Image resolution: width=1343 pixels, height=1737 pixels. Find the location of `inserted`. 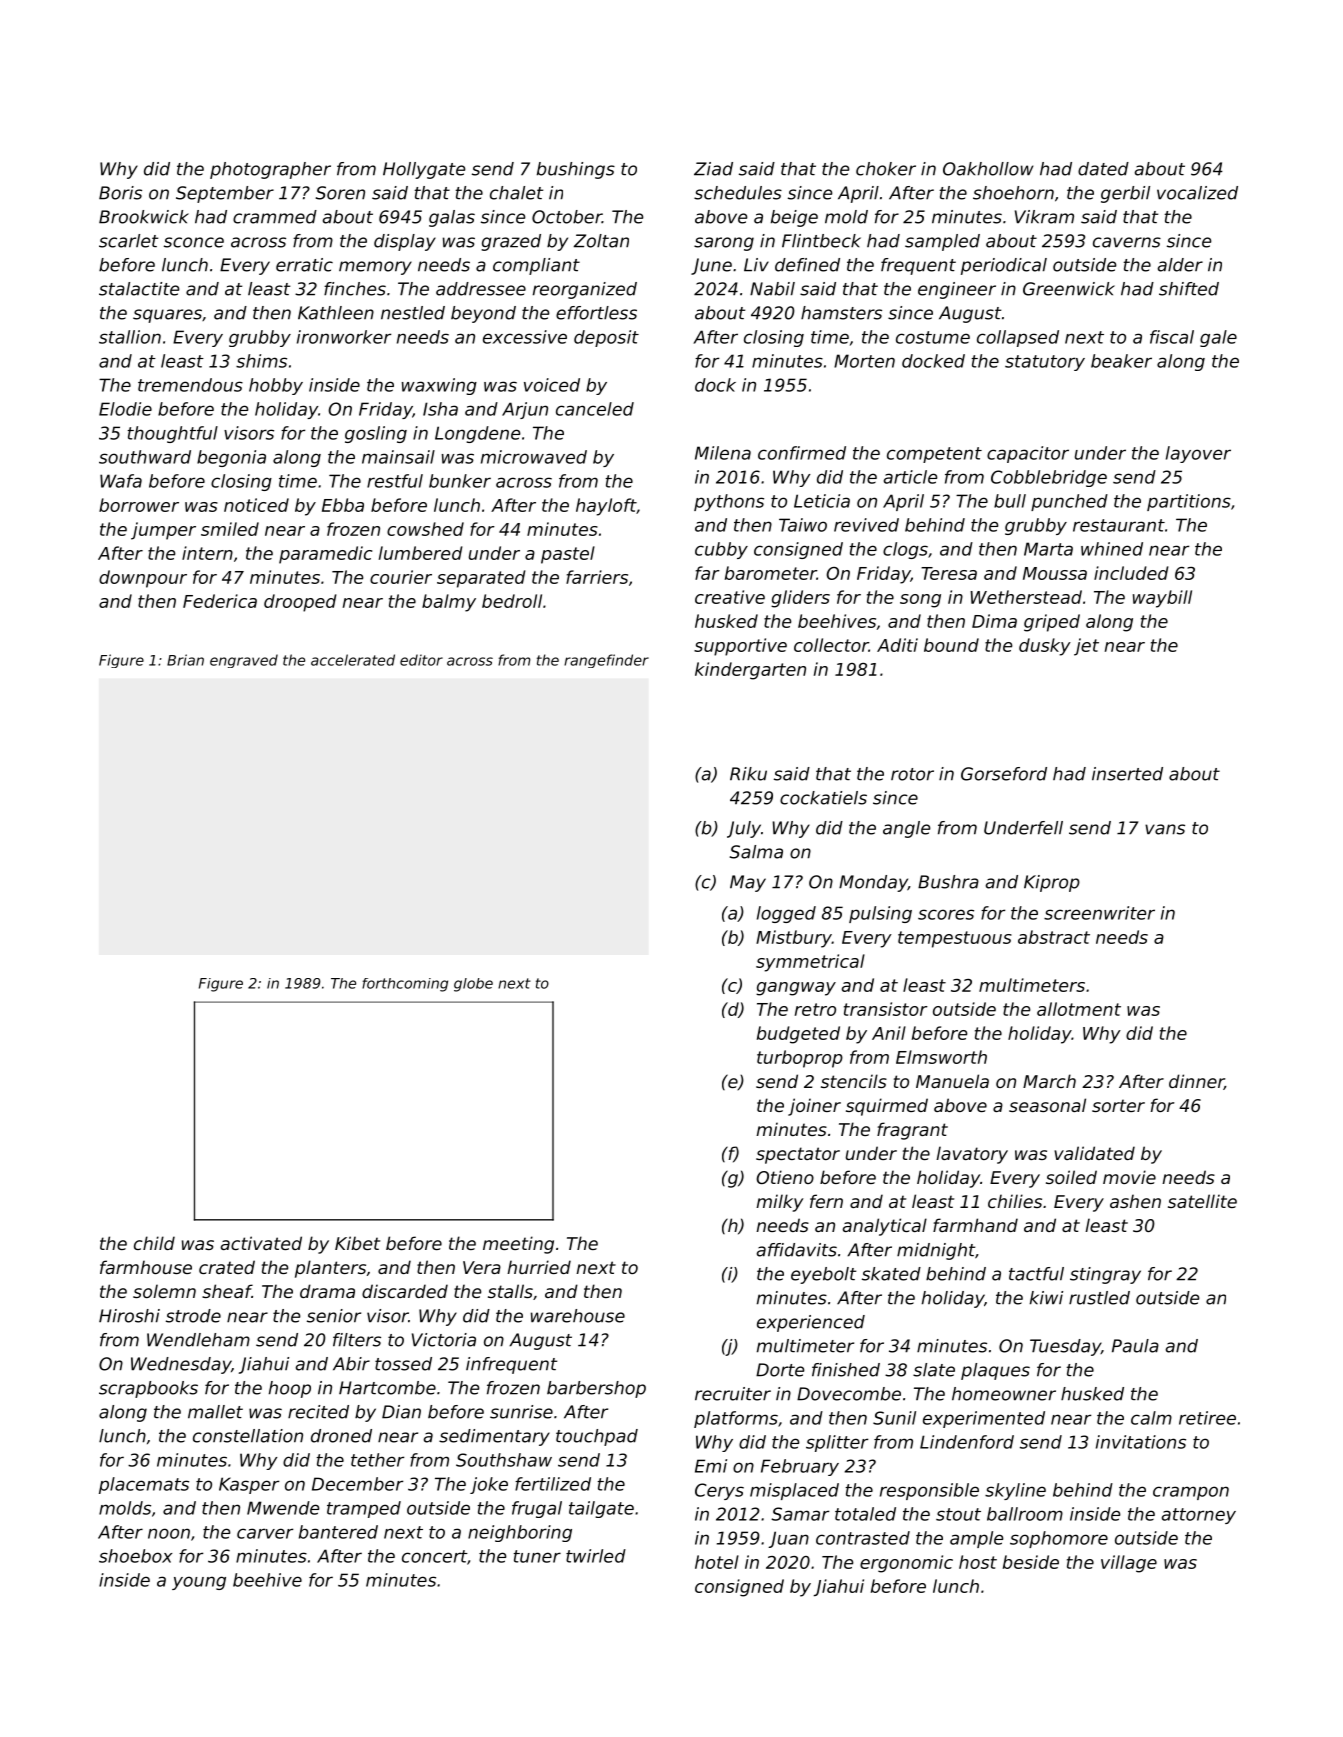

inserted is located at coordinates (1127, 774).
